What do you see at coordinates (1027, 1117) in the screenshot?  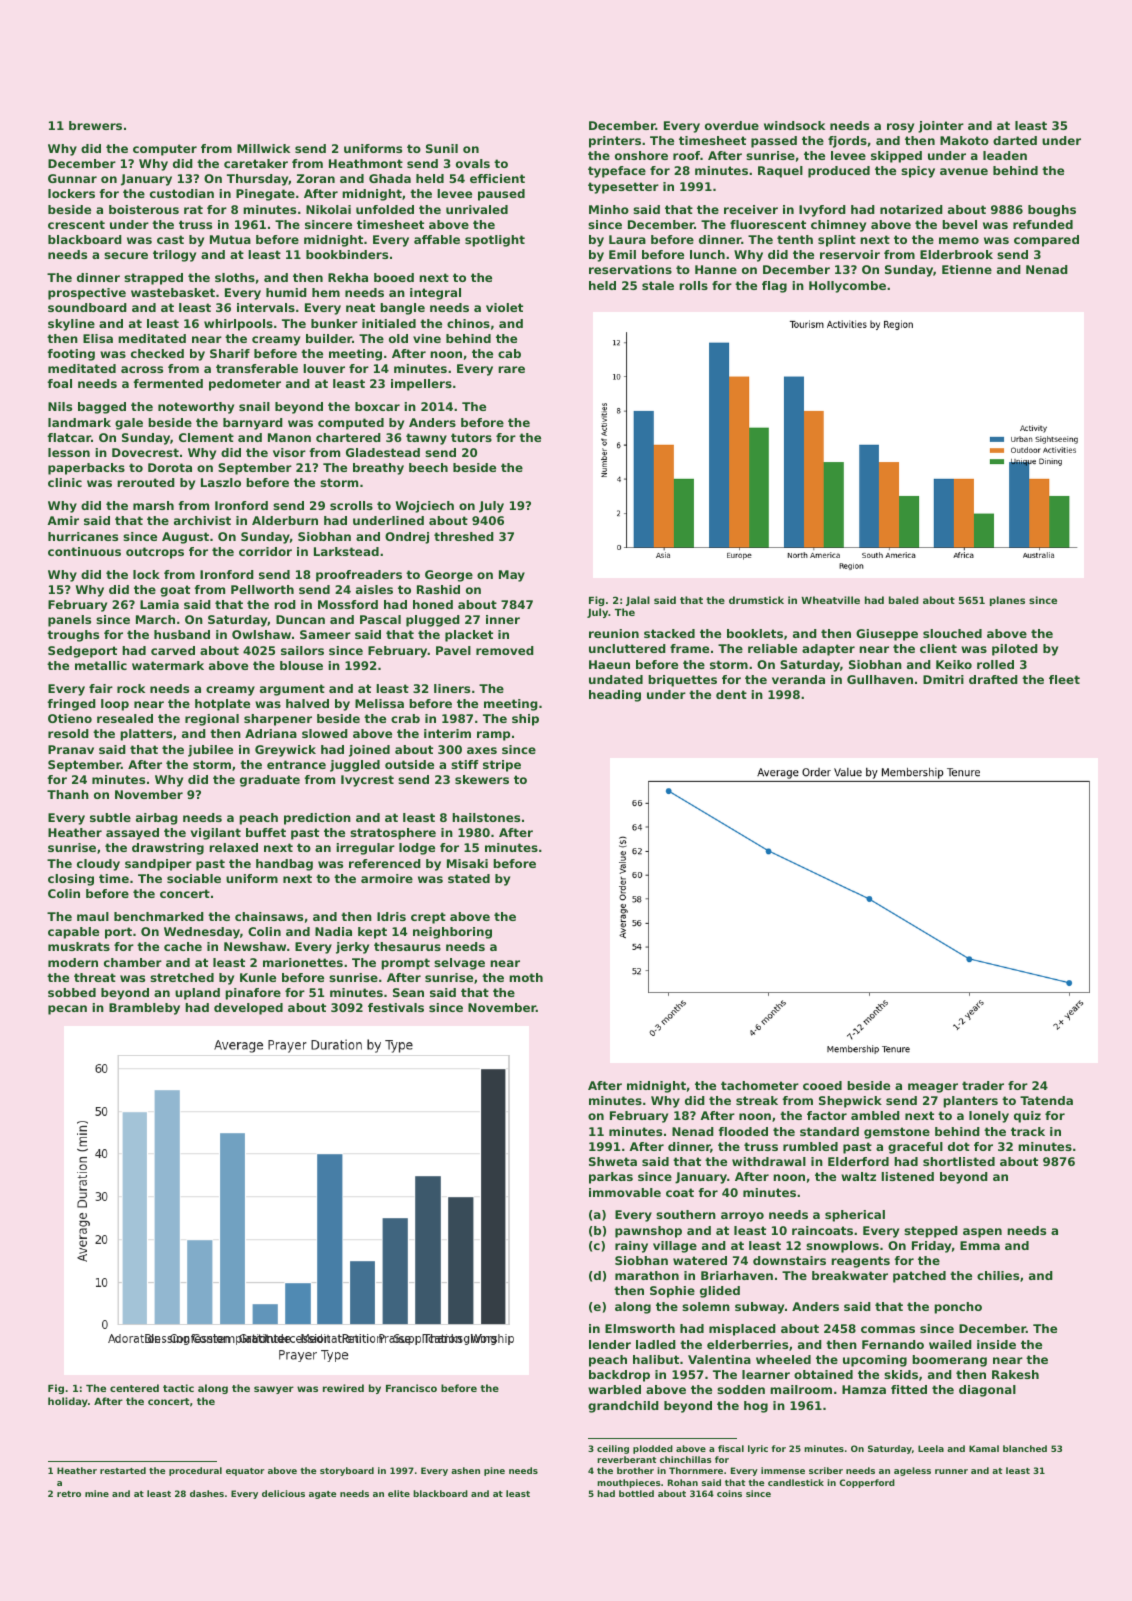 I see `quiz` at bounding box center [1027, 1117].
